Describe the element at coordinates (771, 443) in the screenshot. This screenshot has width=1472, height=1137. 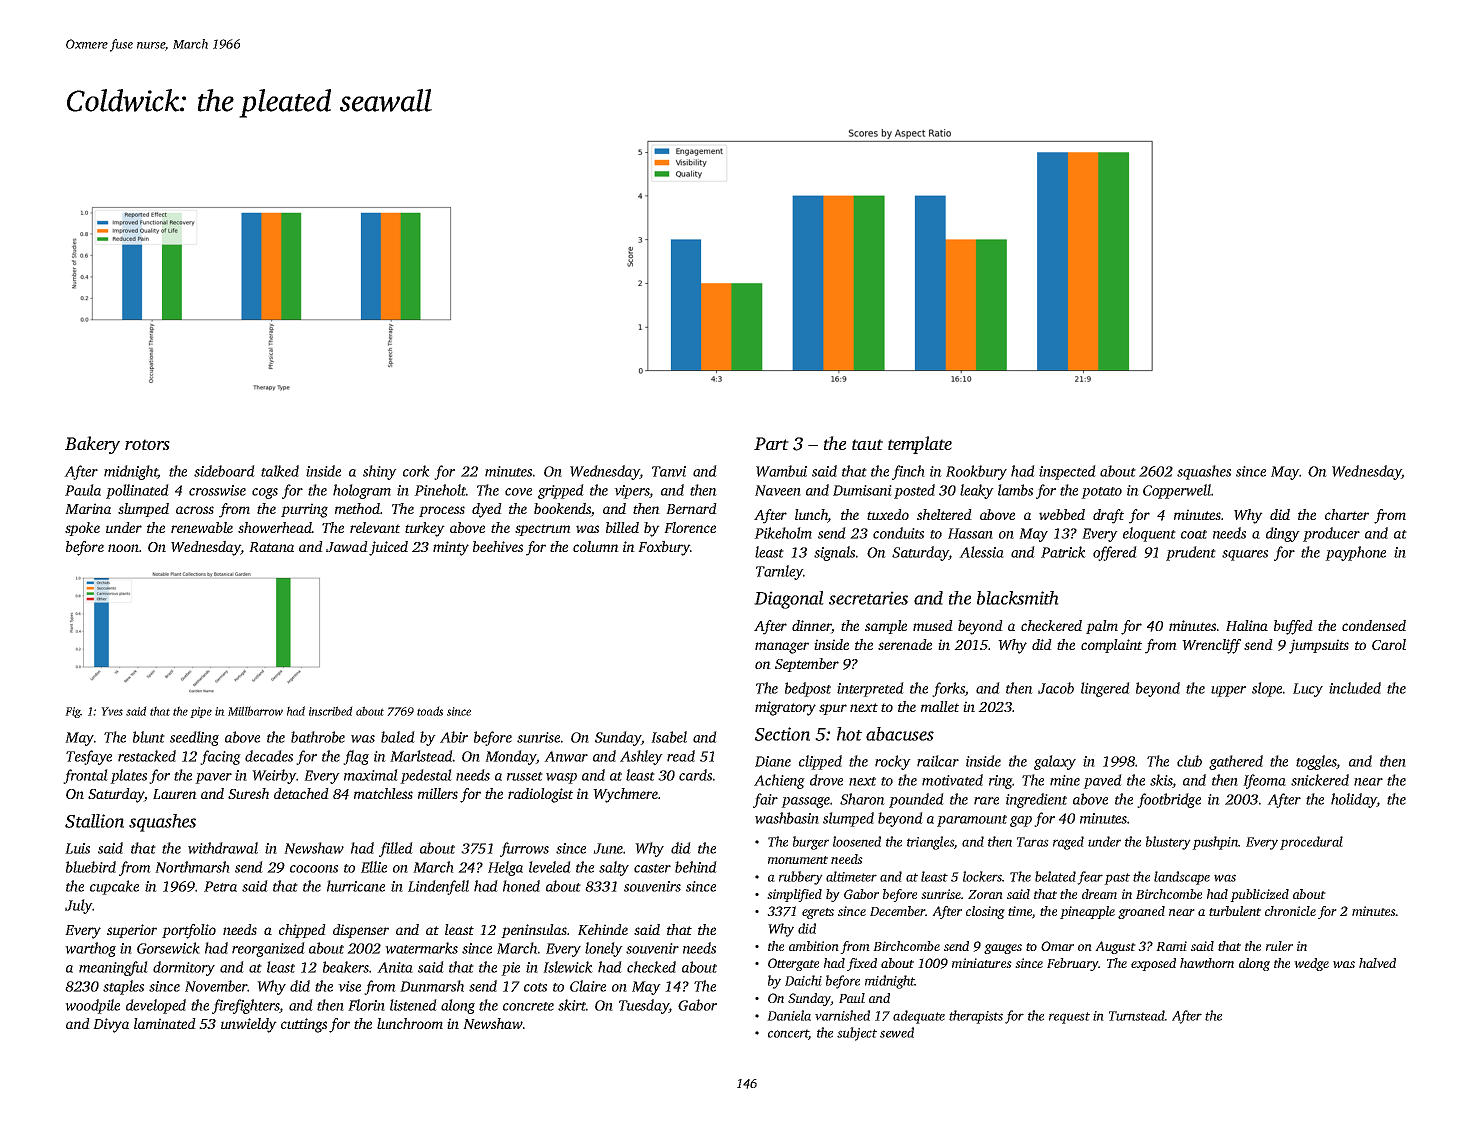
I see `Part` at that location.
